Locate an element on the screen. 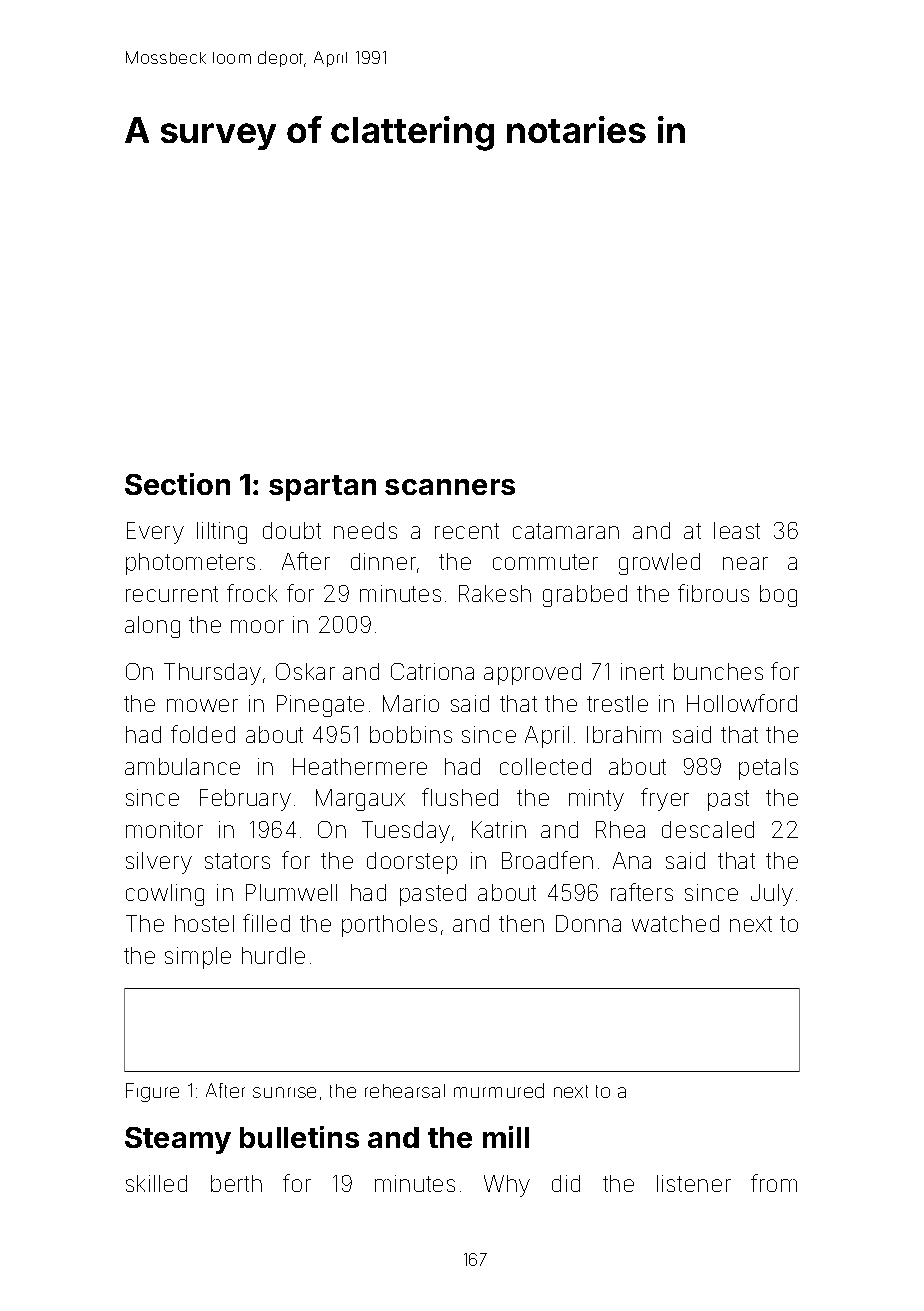  Section is located at coordinates (177, 484).
